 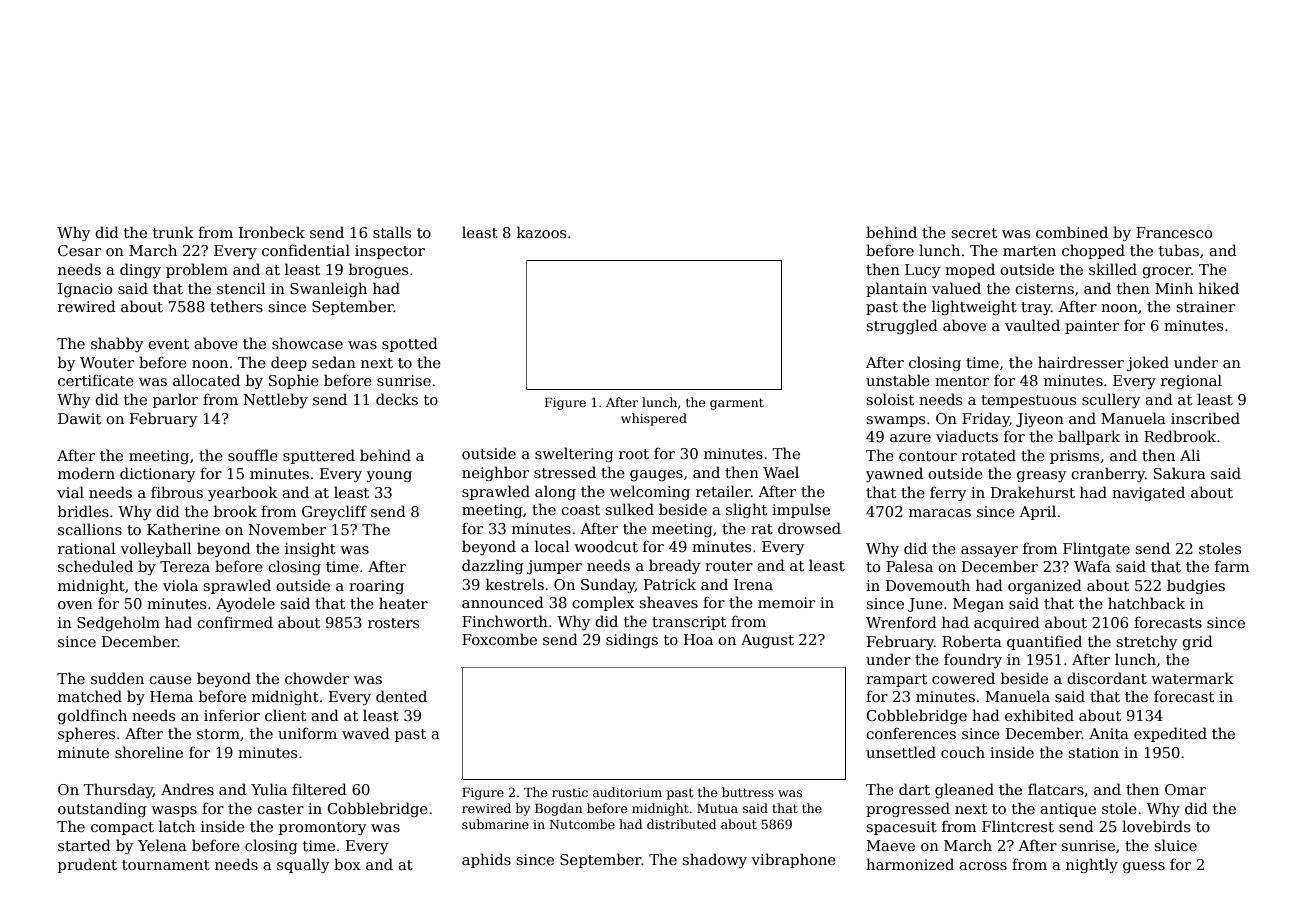 I want to click on shadowy, so click(x=714, y=860).
